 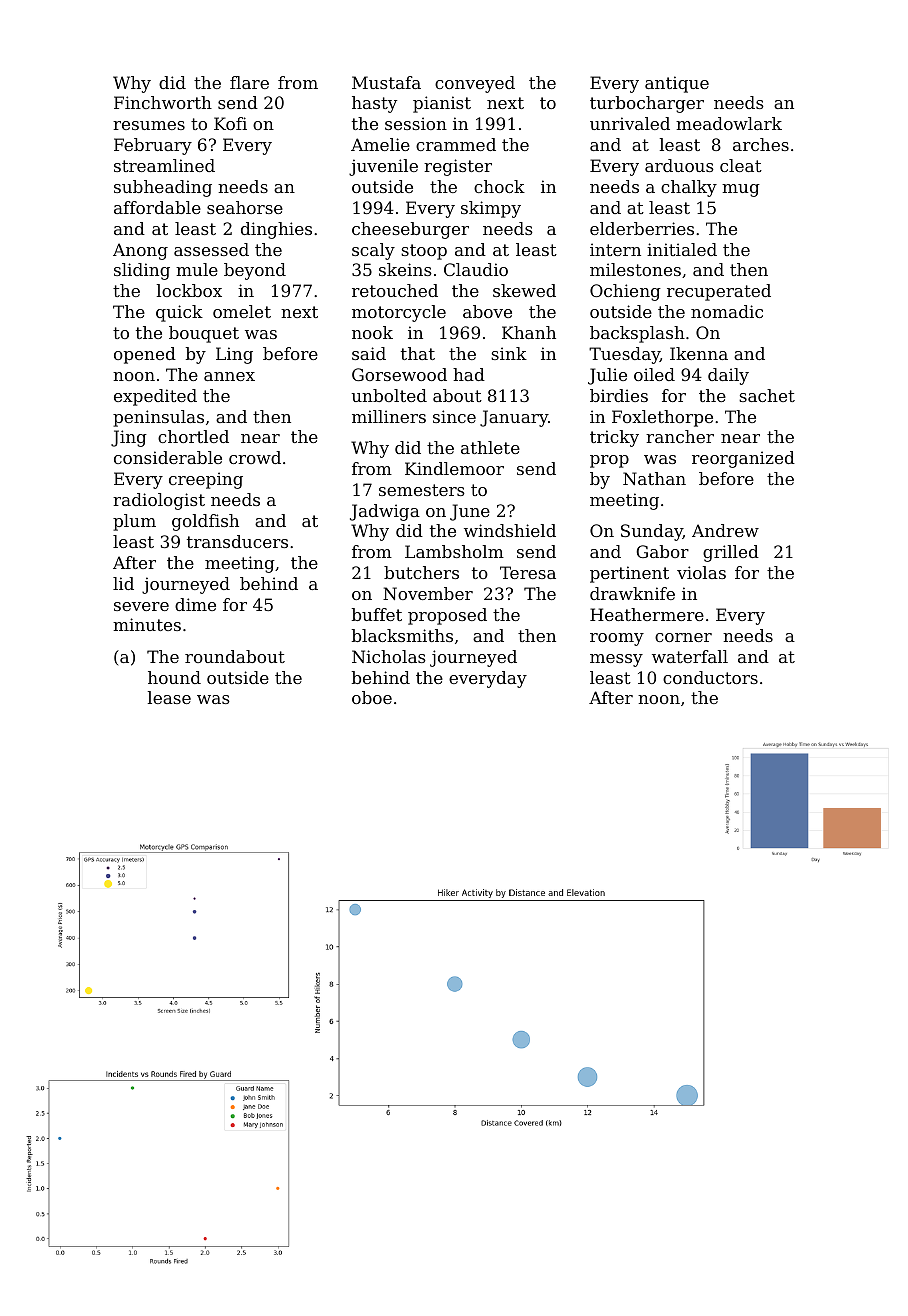 What do you see at coordinates (386, 82) in the screenshot?
I see `Mustafa` at bounding box center [386, 82].
